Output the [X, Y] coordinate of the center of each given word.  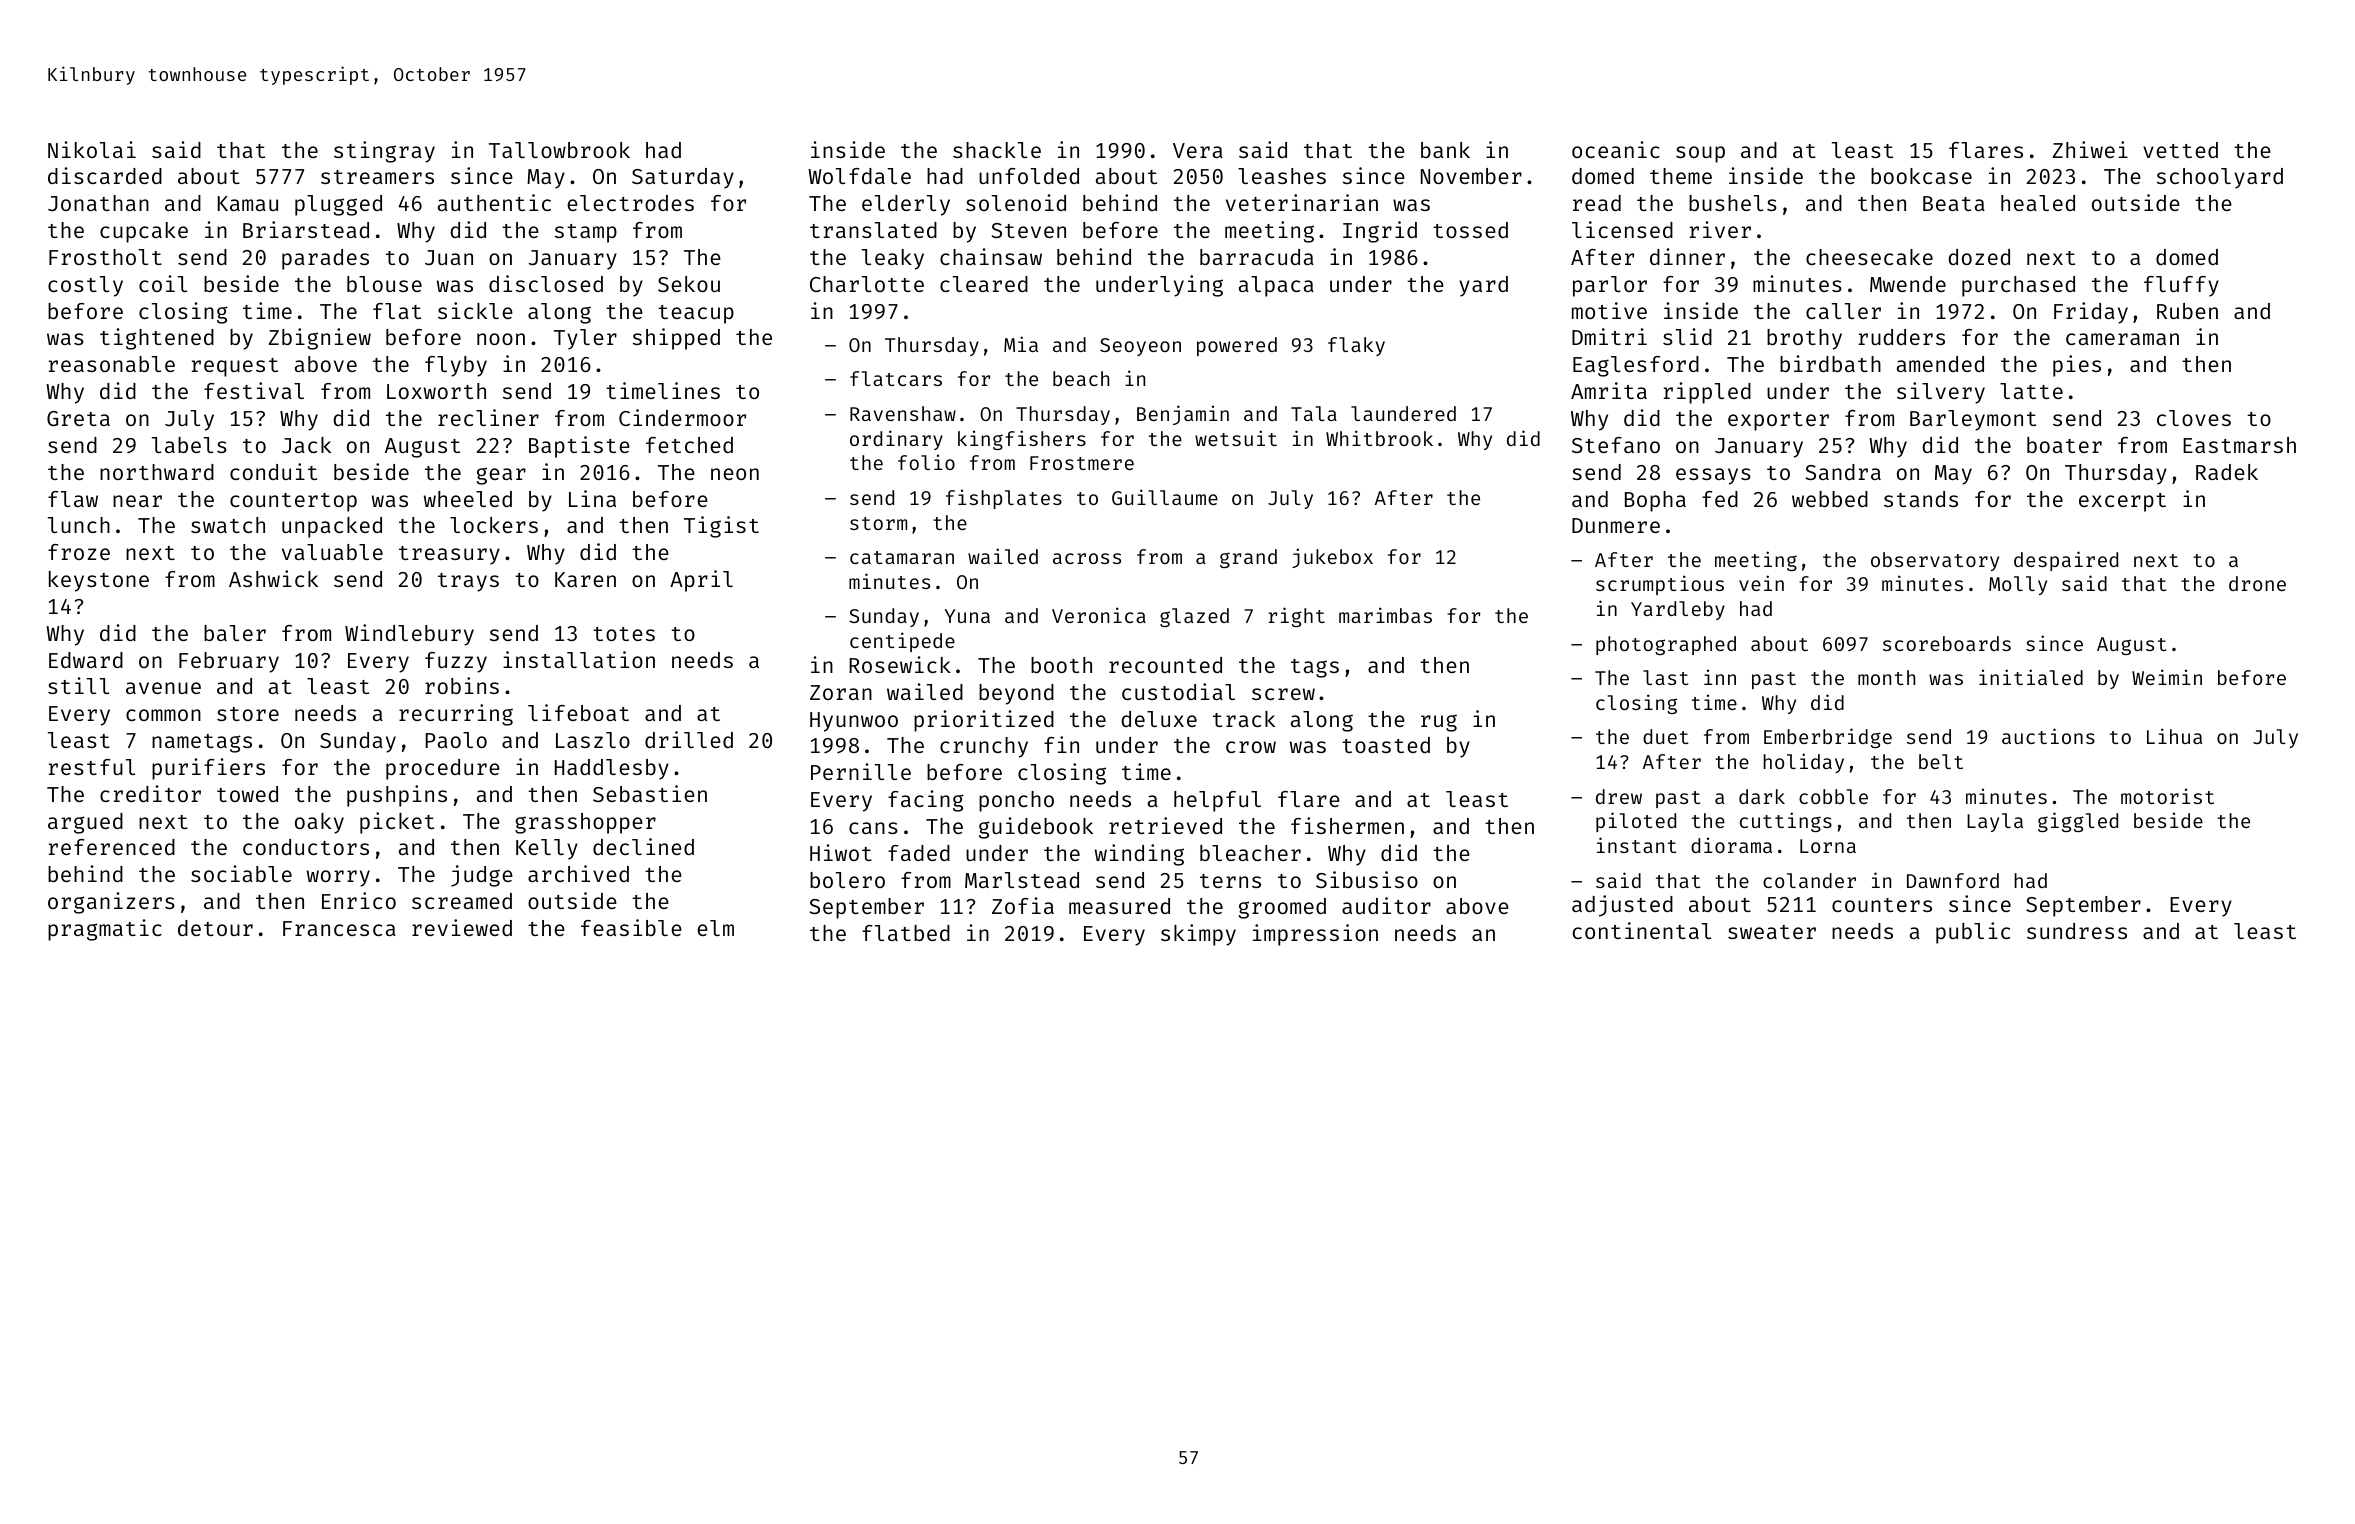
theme [1681, 176]
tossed [1470, 230]
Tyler [585, 339]
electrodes [630, 203]
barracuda [1257, 257]
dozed [1979, 257]
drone [2257, 583]
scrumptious [1660, 585]
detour [215, 928]
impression [1315, 935]
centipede [902, 642]
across [1087, 558]
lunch [79, 525]
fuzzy [456, 662]
